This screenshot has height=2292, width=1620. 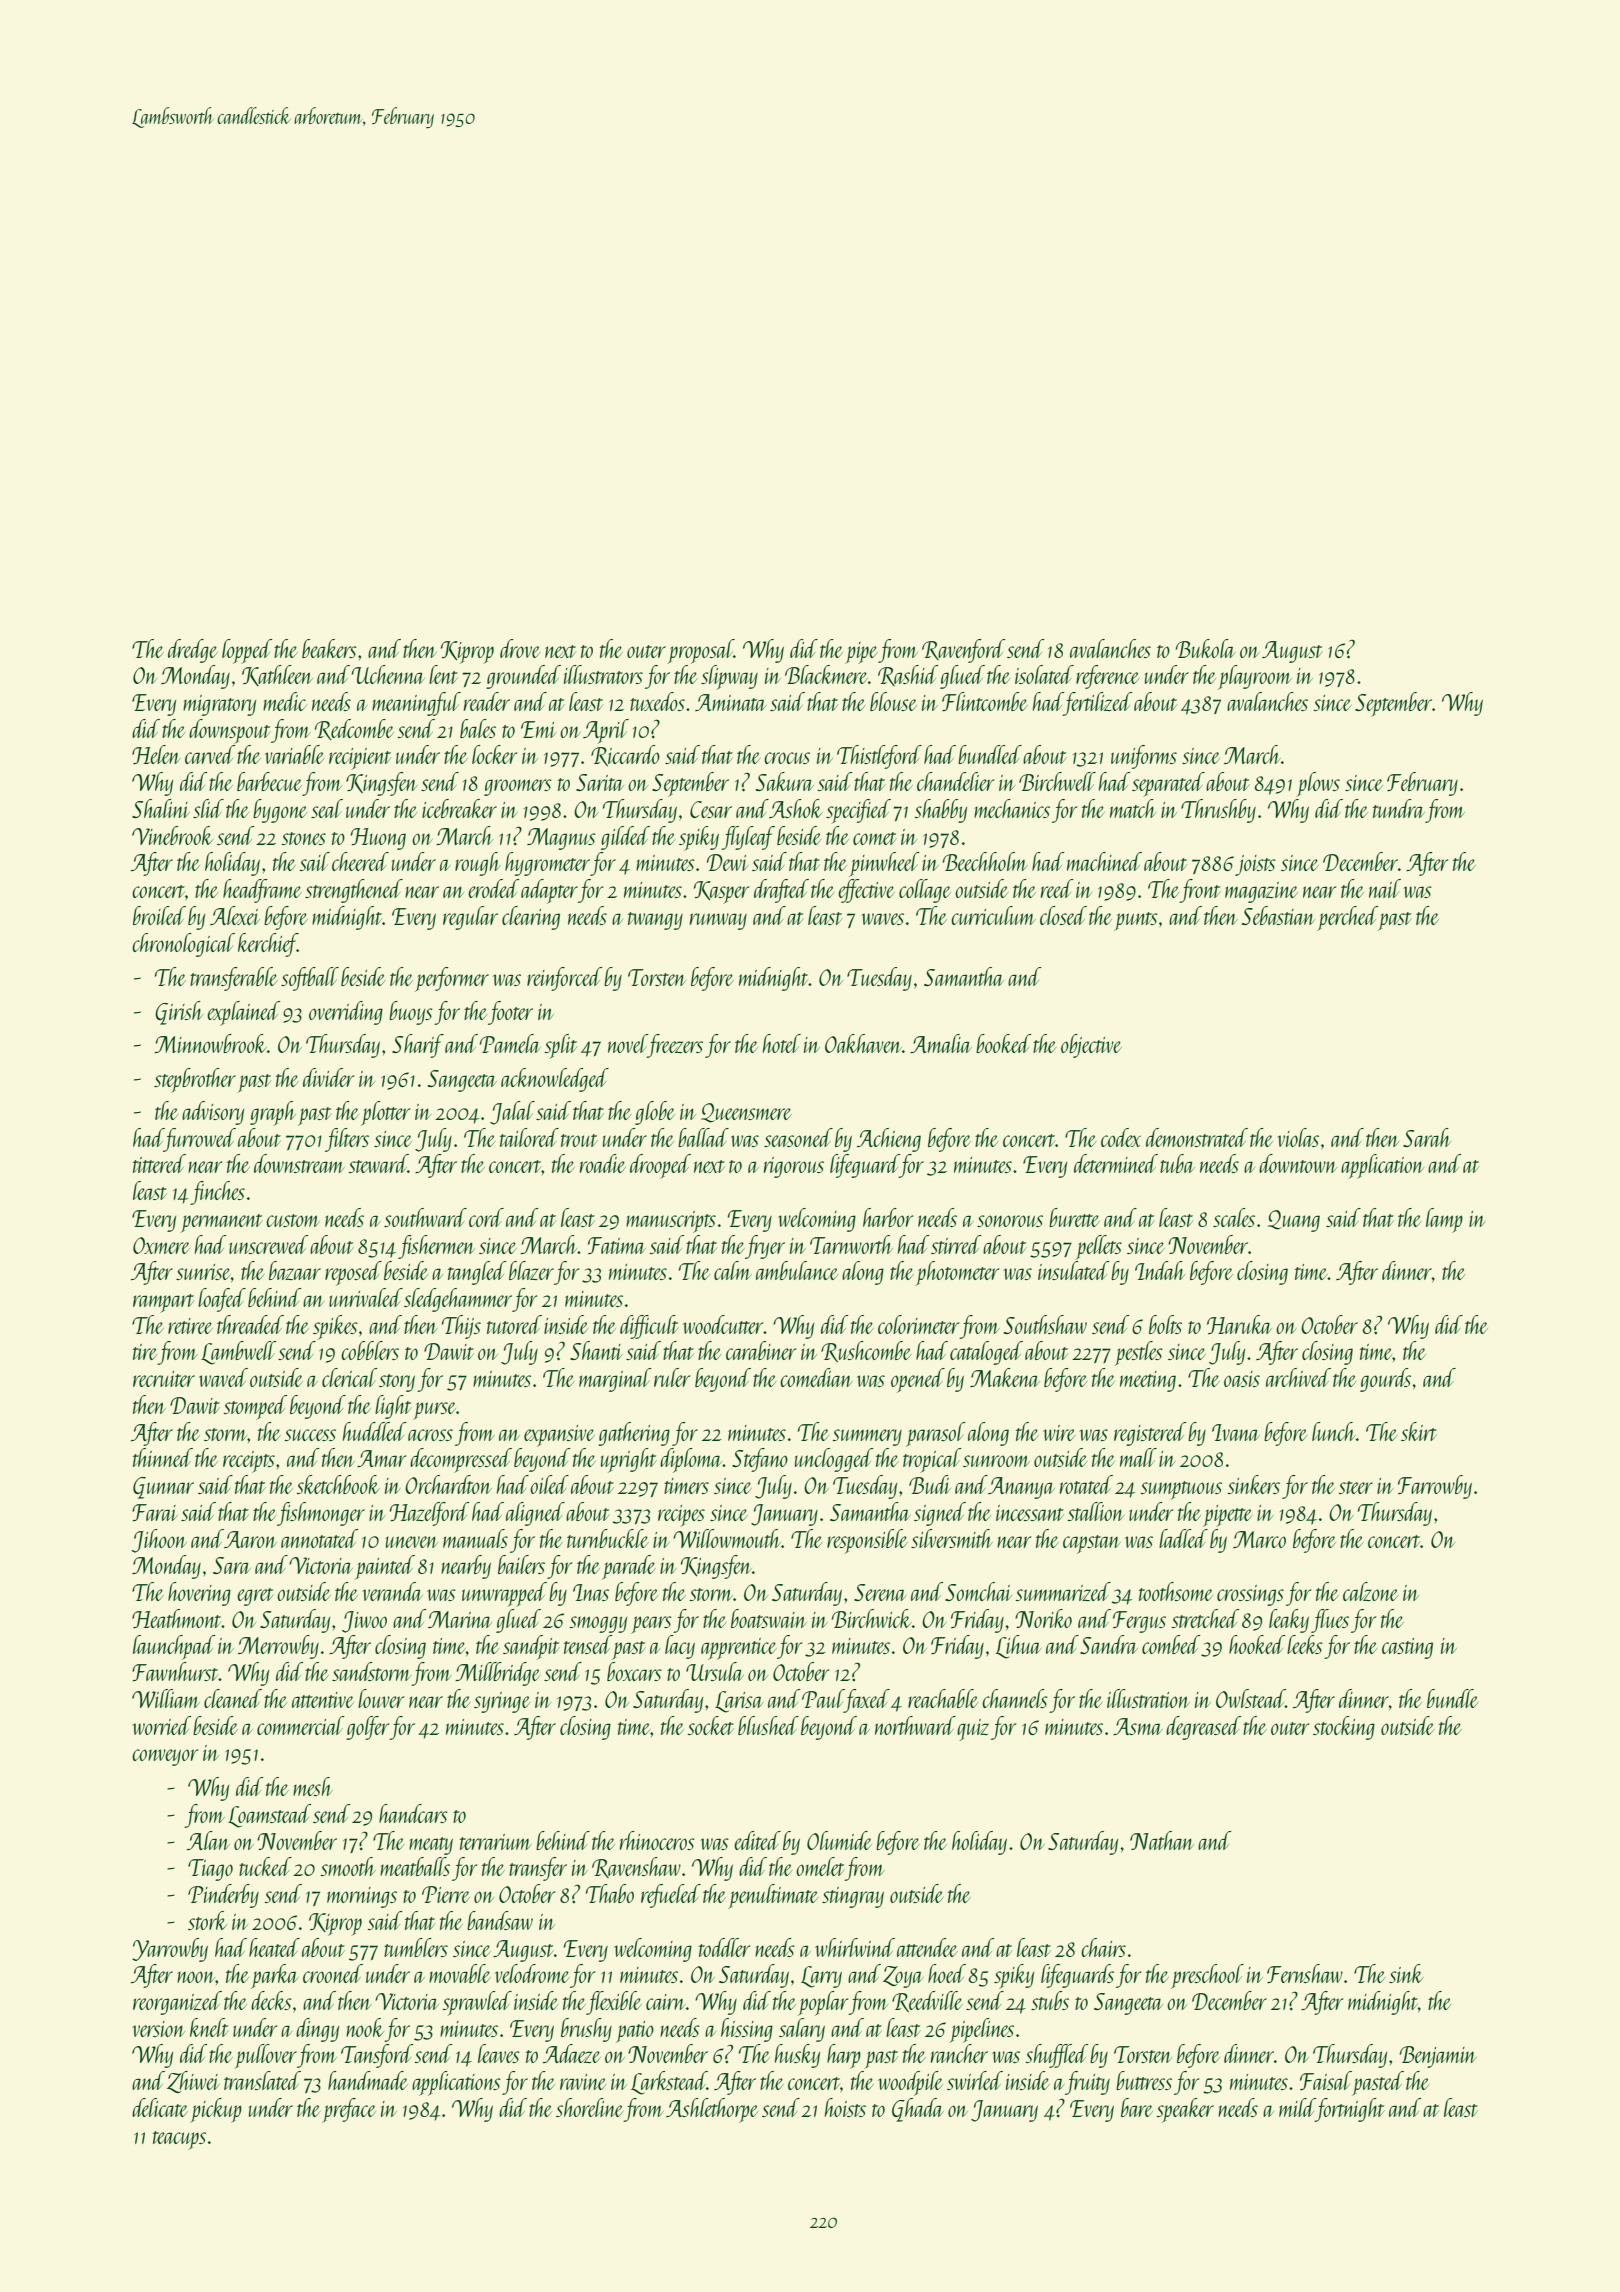 I want to click on lamp, so click(x=1444, y=1220).
